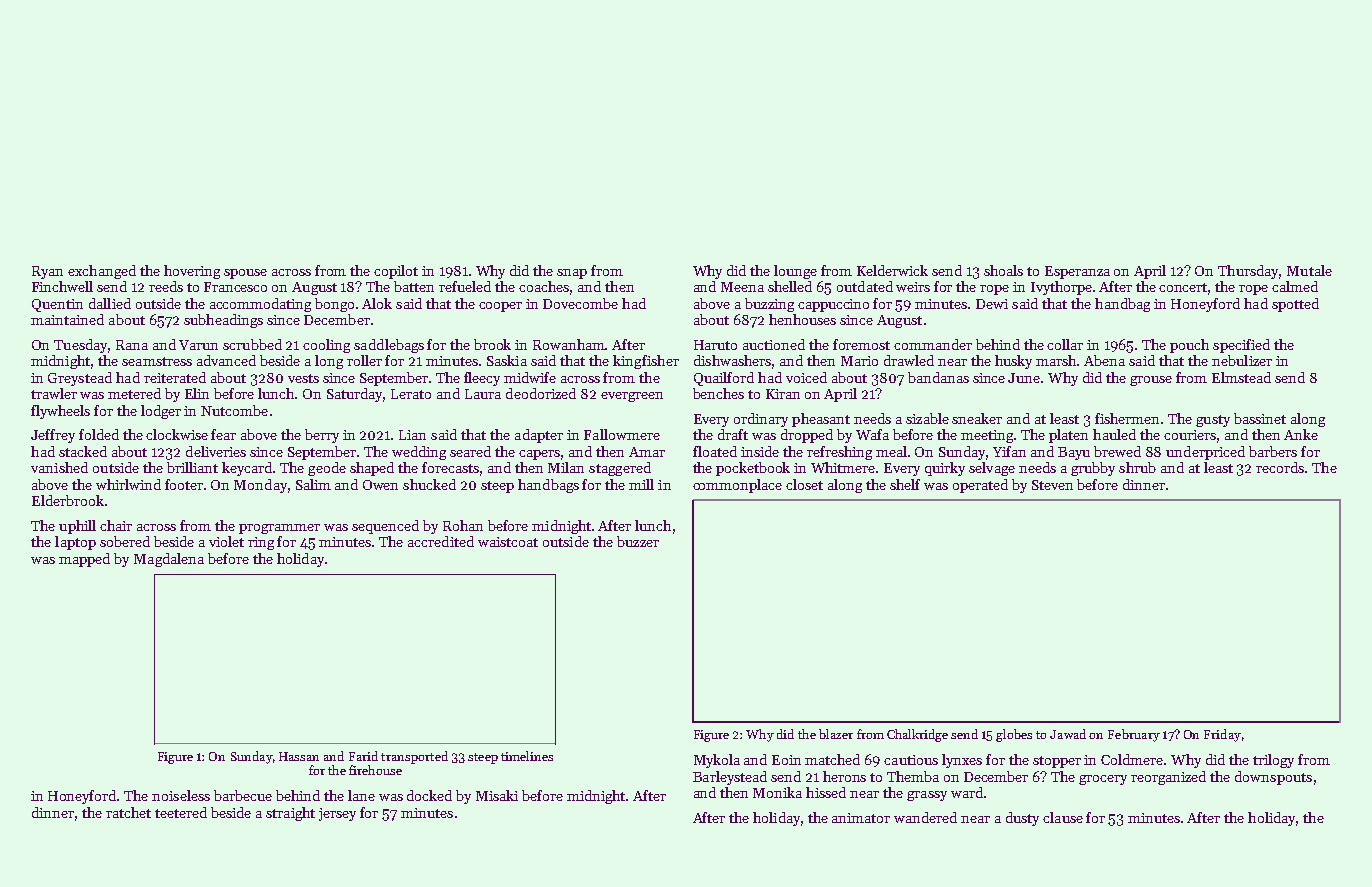 This screenshot has width=1372, height=887. What do you see at coordinates (1104, 360) in the screenshot?
I see `Abena` at bounding box center [1104, 360].
